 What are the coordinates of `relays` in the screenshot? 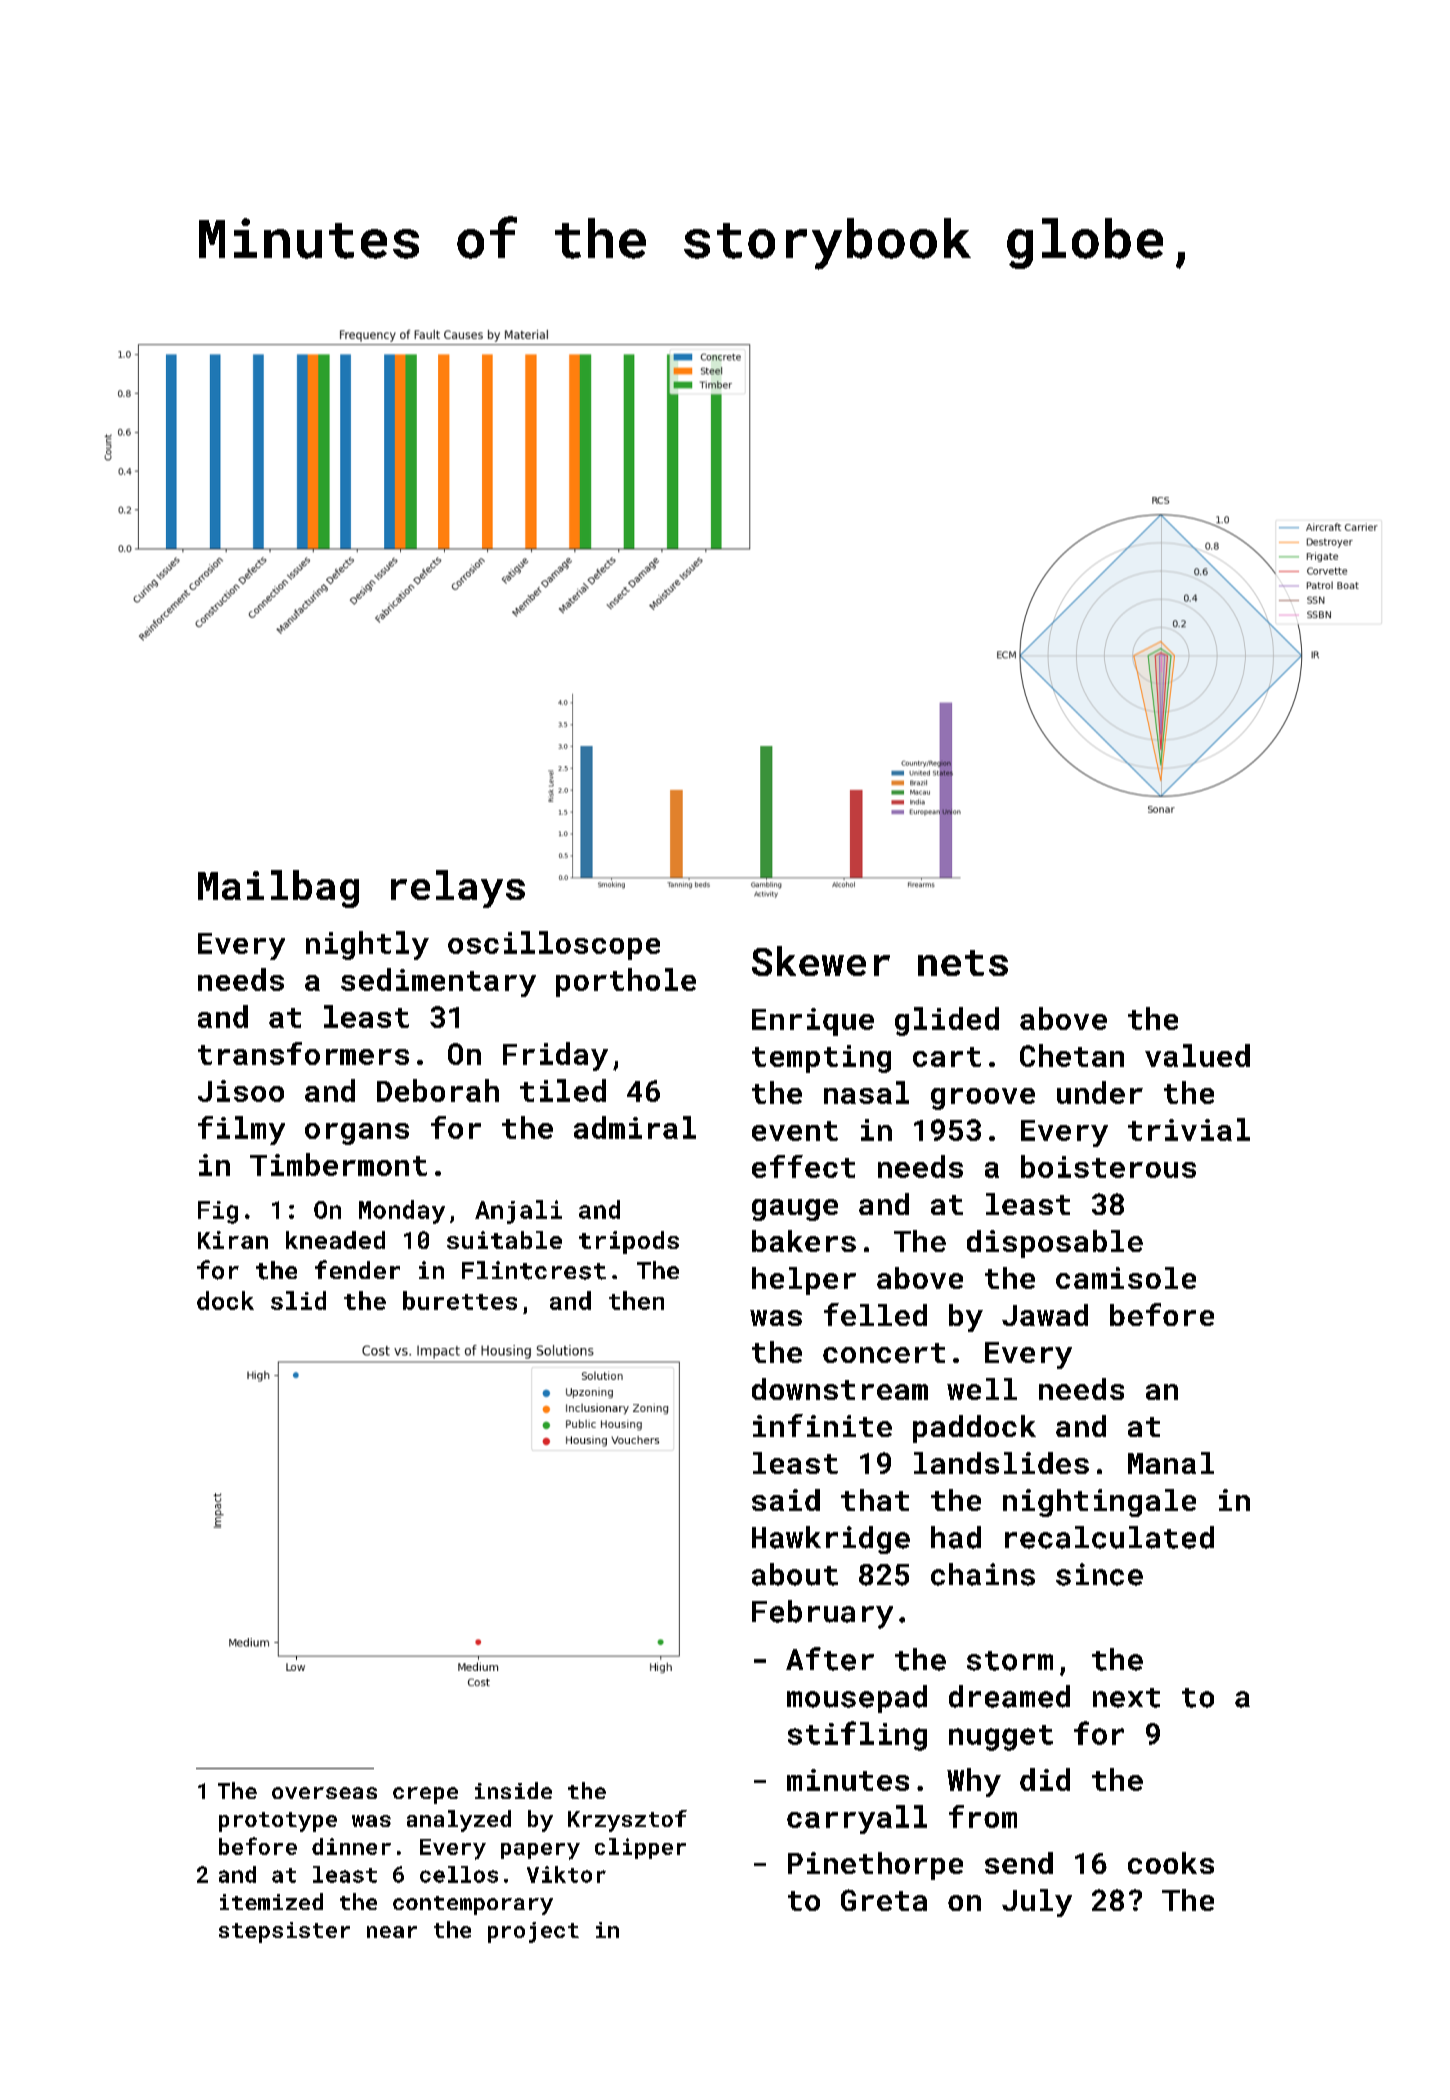 It's located at (458, 889).
